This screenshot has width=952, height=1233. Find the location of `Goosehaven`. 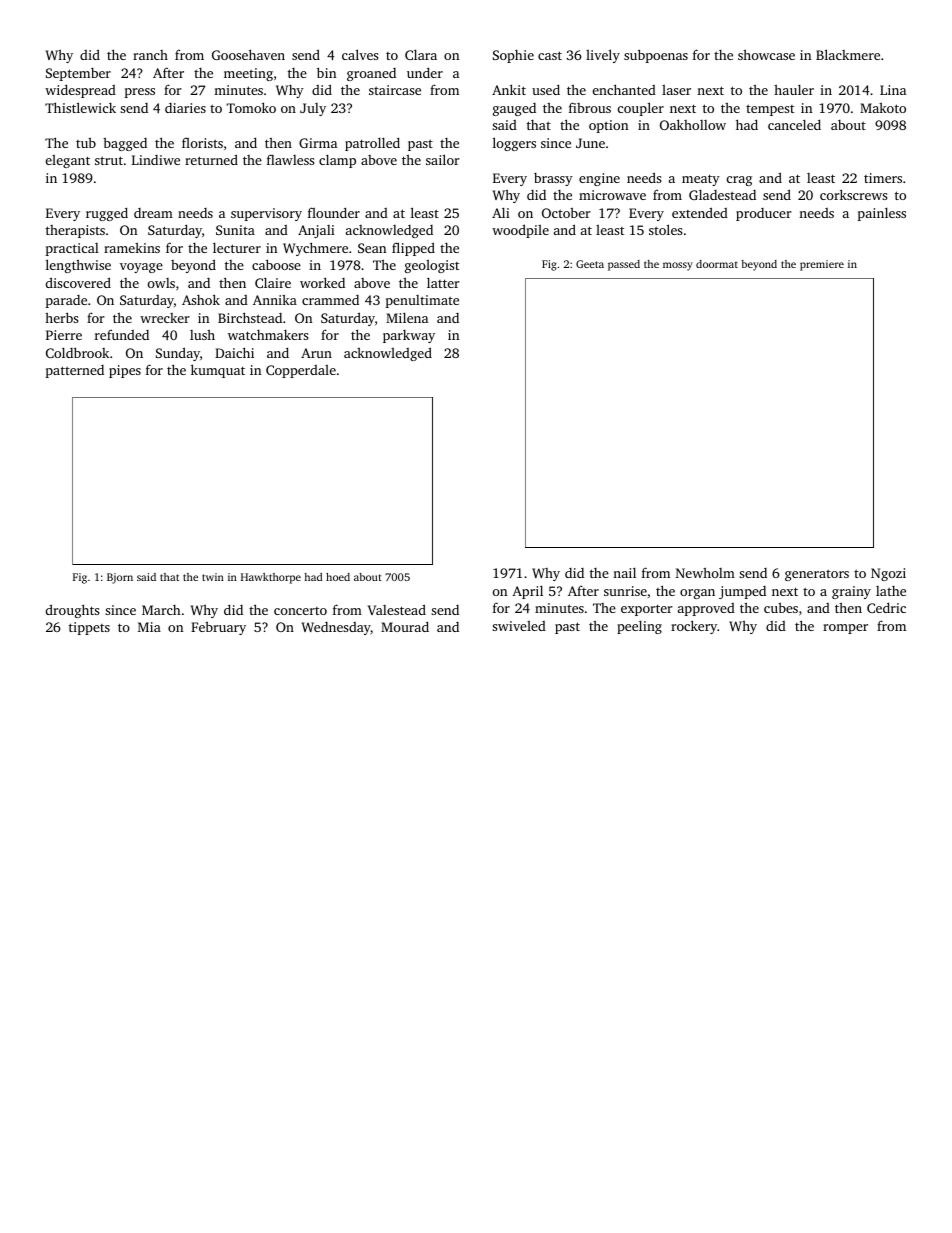

Goosehaven is located at coordinates (248, 54).
